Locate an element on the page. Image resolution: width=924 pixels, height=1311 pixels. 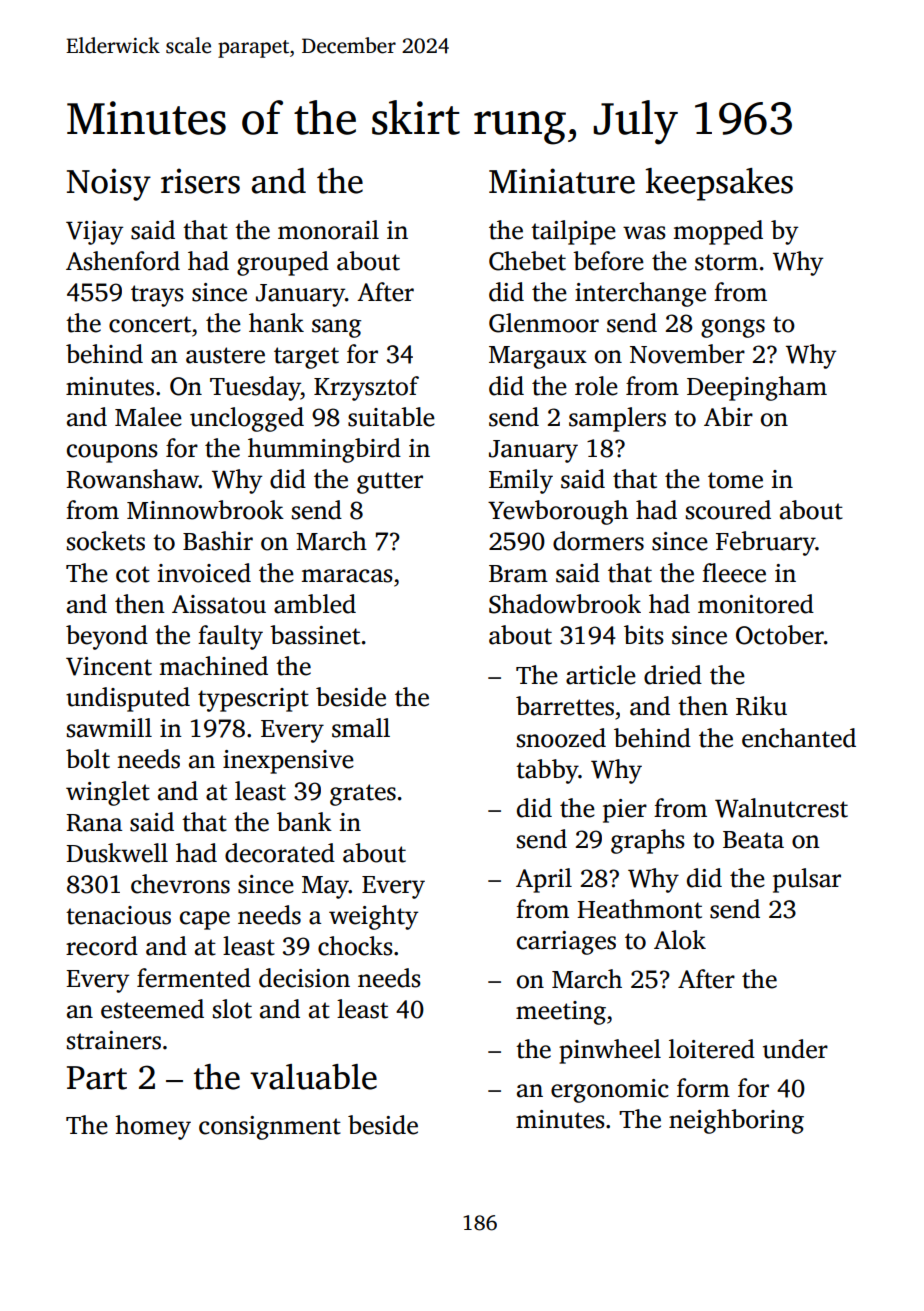
storm is located at coordinates (726, 262).
